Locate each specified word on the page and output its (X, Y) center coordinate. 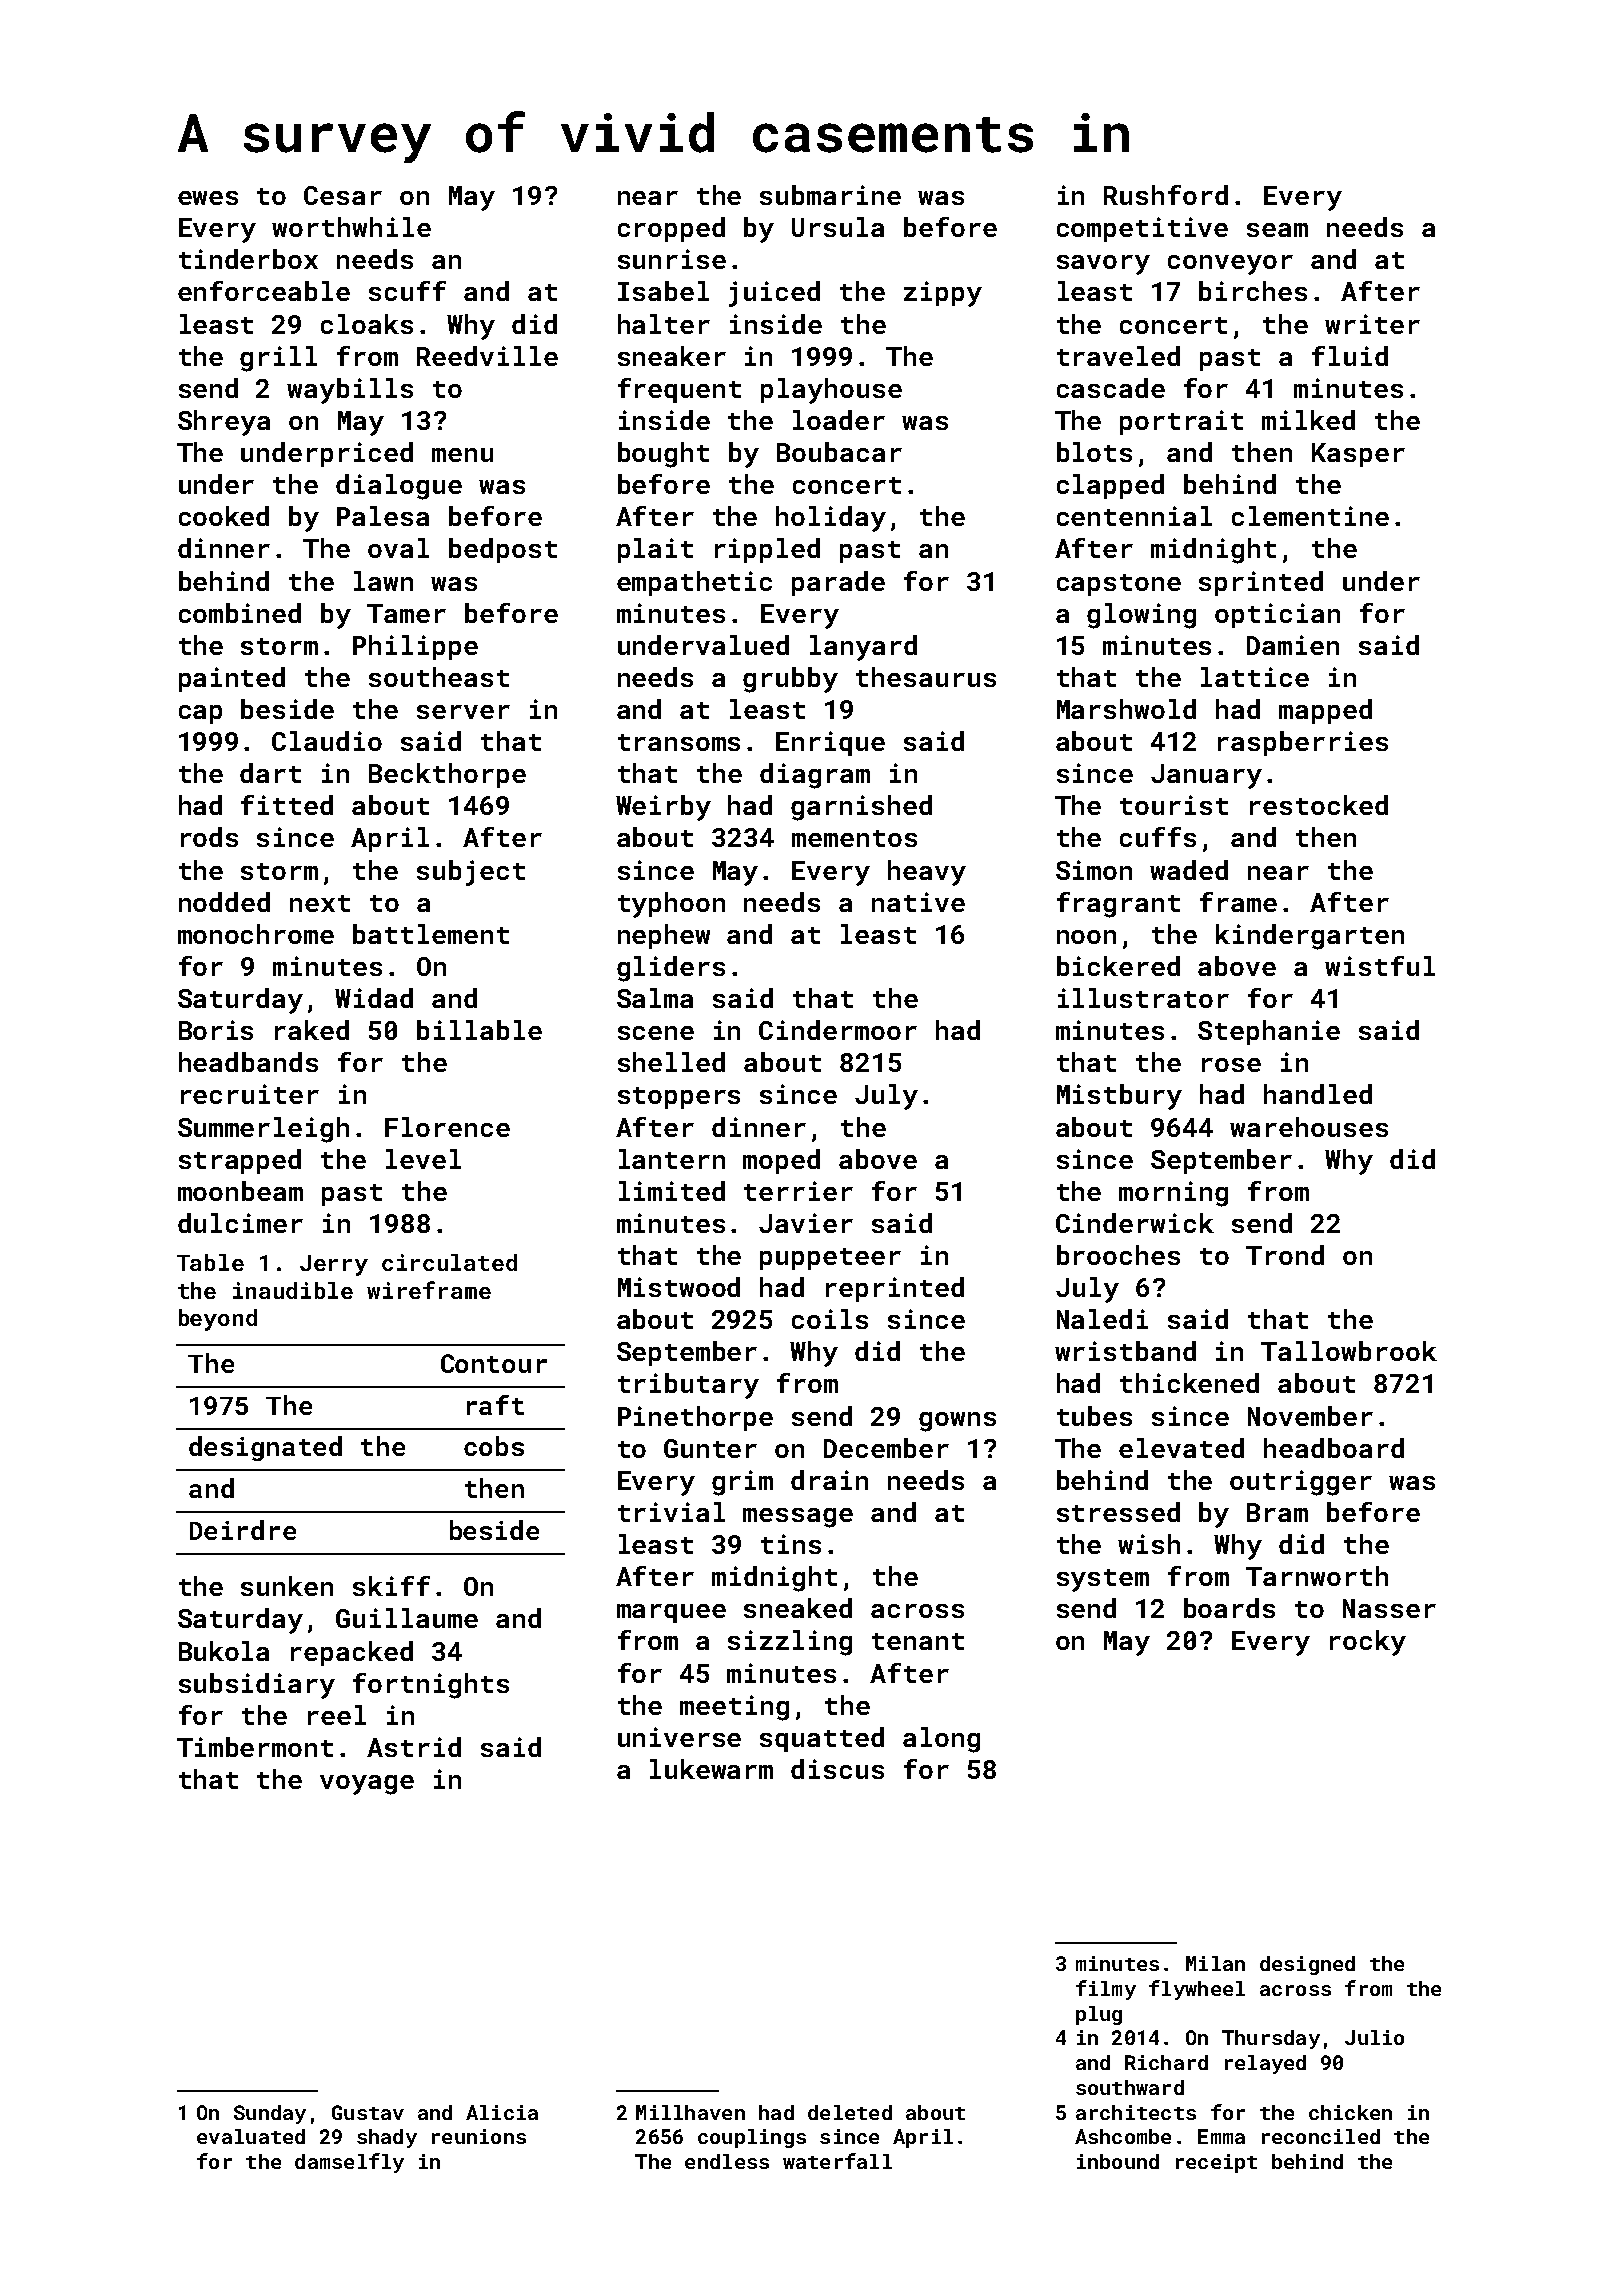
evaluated (251, 2136)
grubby (790, 680)
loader (839, 420)
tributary (688, 1386)
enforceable (264, 291)
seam (1277, 230)
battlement (431, 934)
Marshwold (1126, 709)
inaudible (293, 1290)
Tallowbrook (1349, 1351)
